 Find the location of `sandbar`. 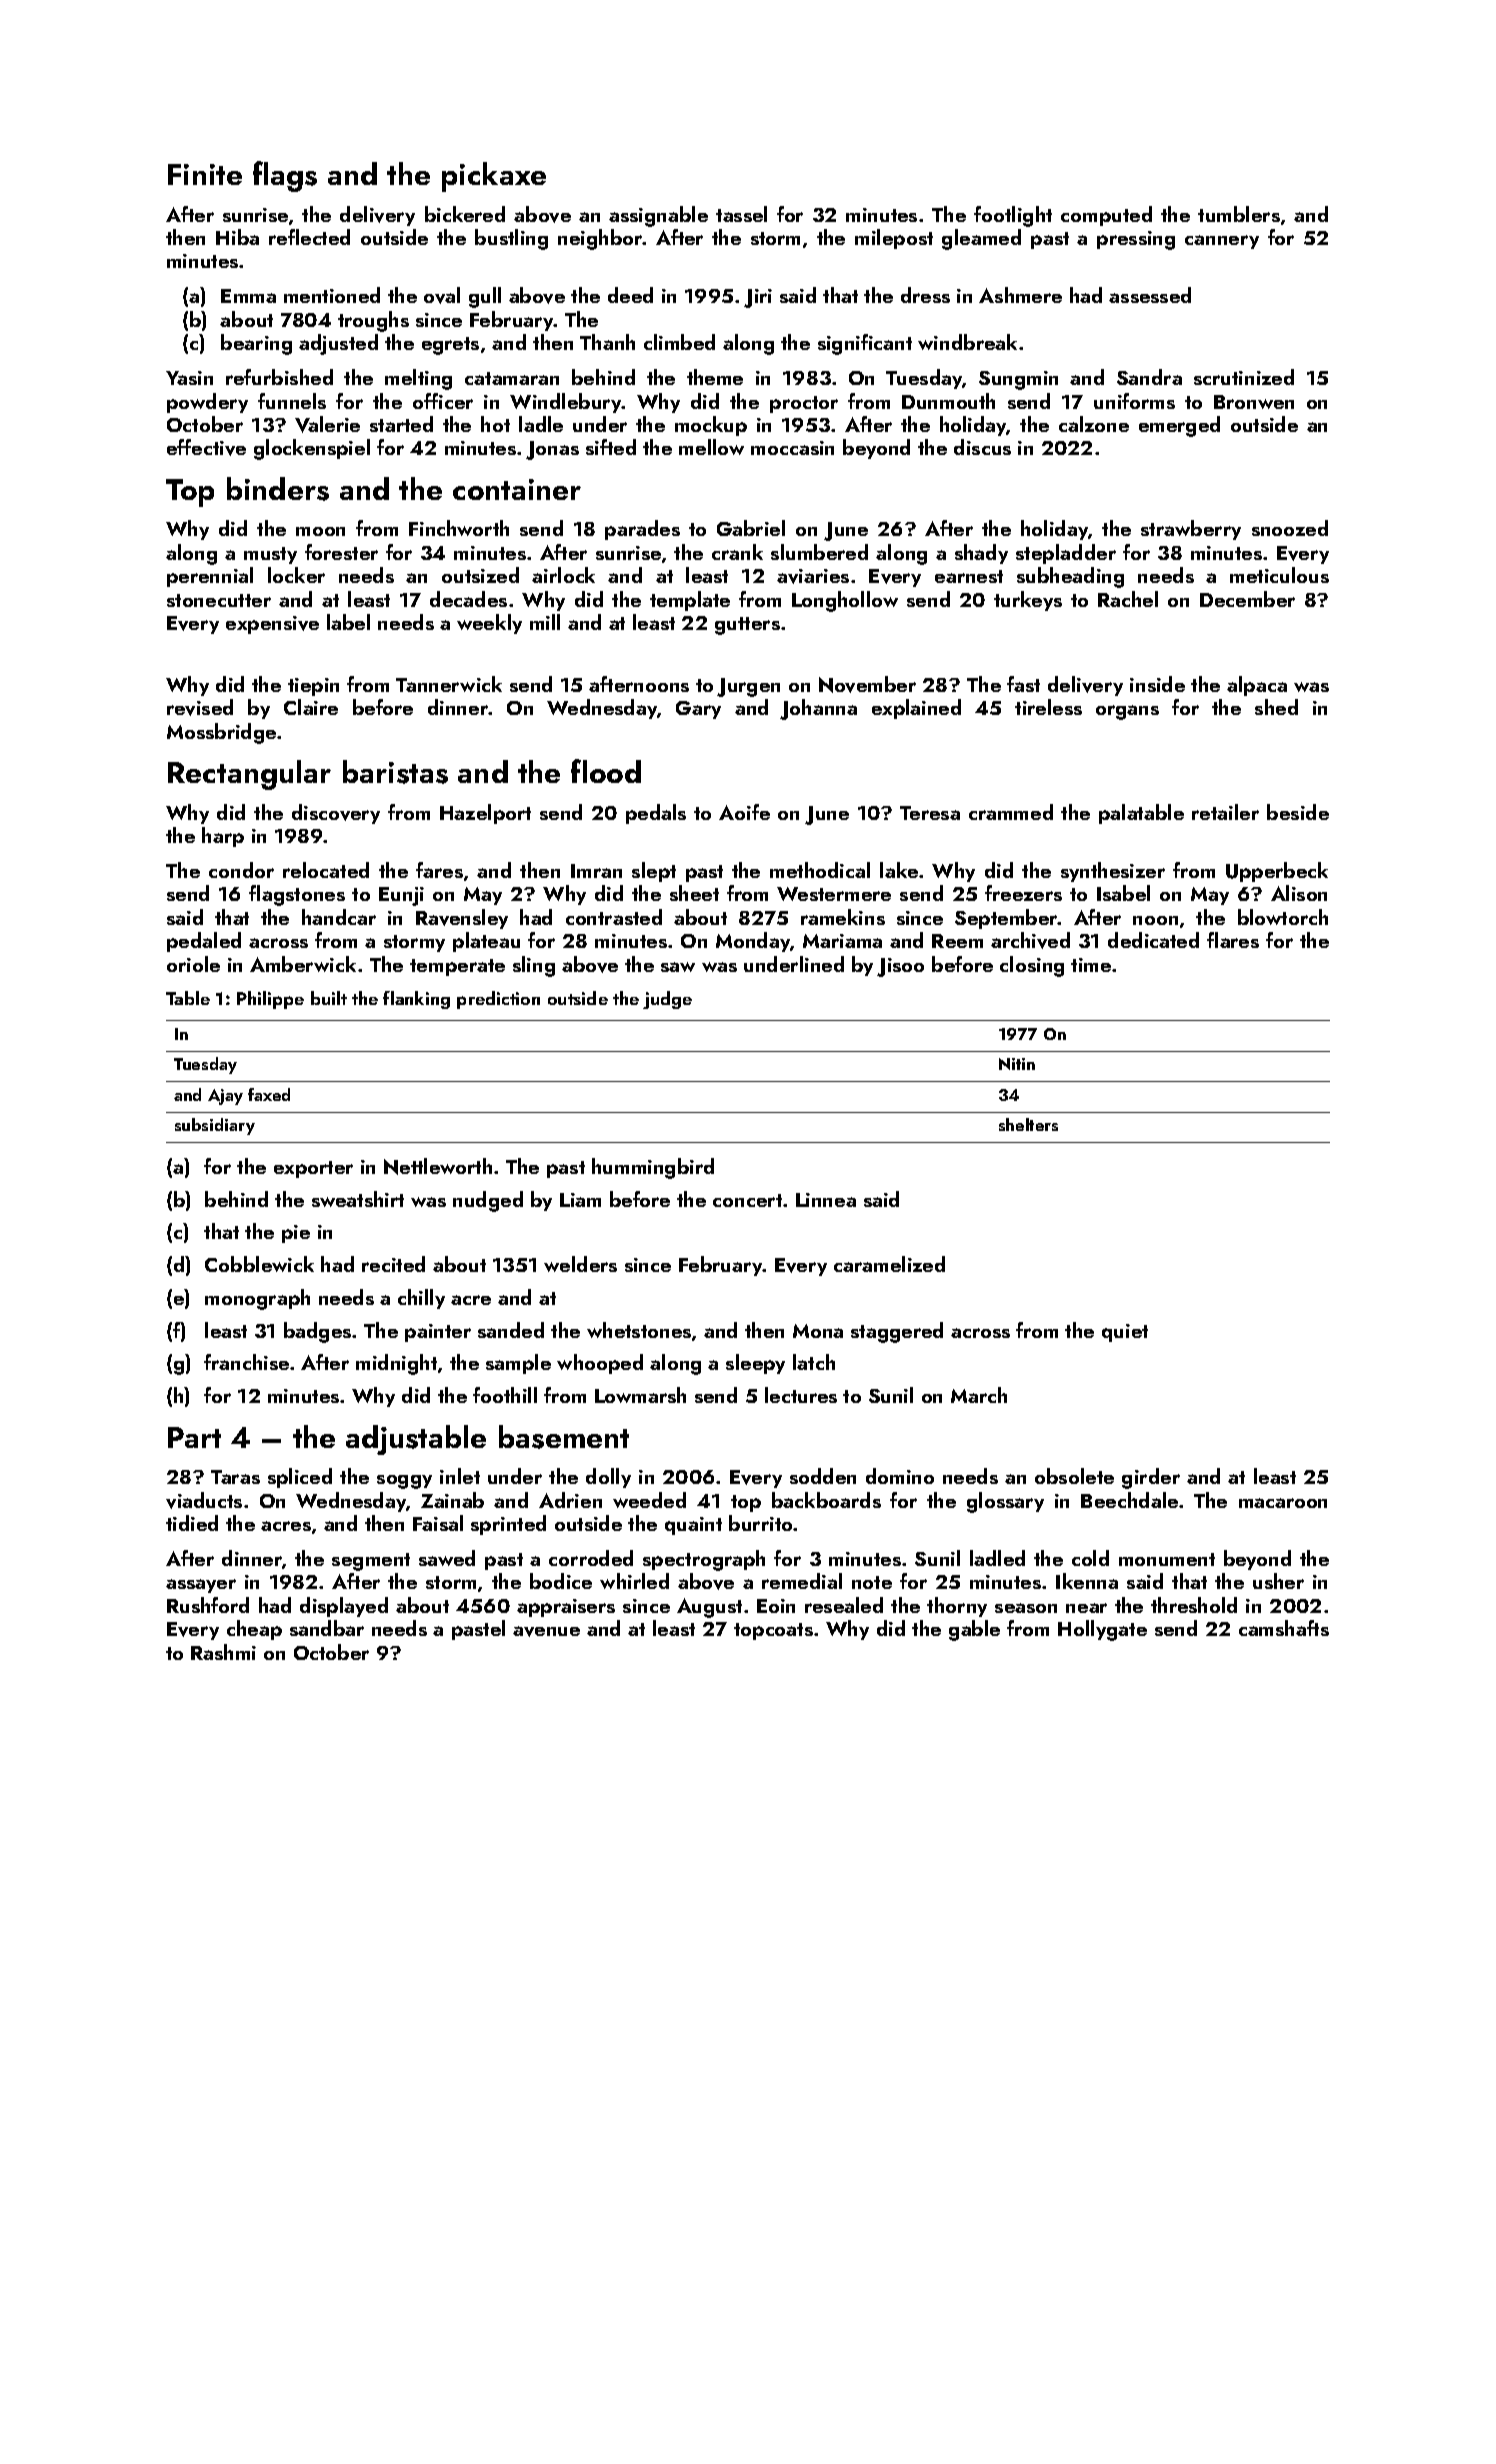

sandbar is located at coordinates (327, 1628).
